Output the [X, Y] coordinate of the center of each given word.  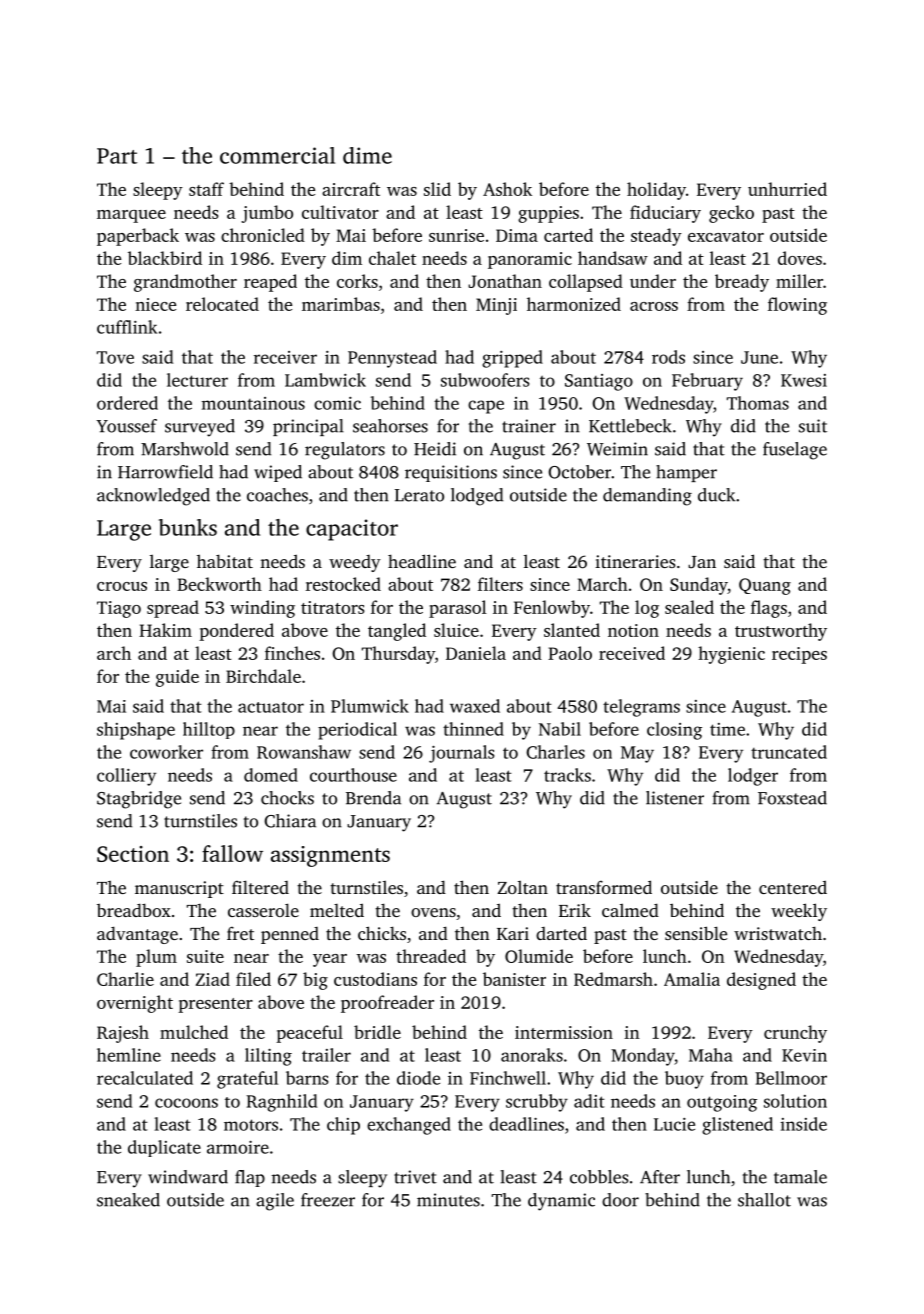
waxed [475, 706]
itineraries [635, 561]
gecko [731, 214]
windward [188, 1177]
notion [633, 630]
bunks [188, 527]
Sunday [699, 586]
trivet [415, 1177]
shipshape [136, 731]
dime [367, 155]
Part [117, 156]
